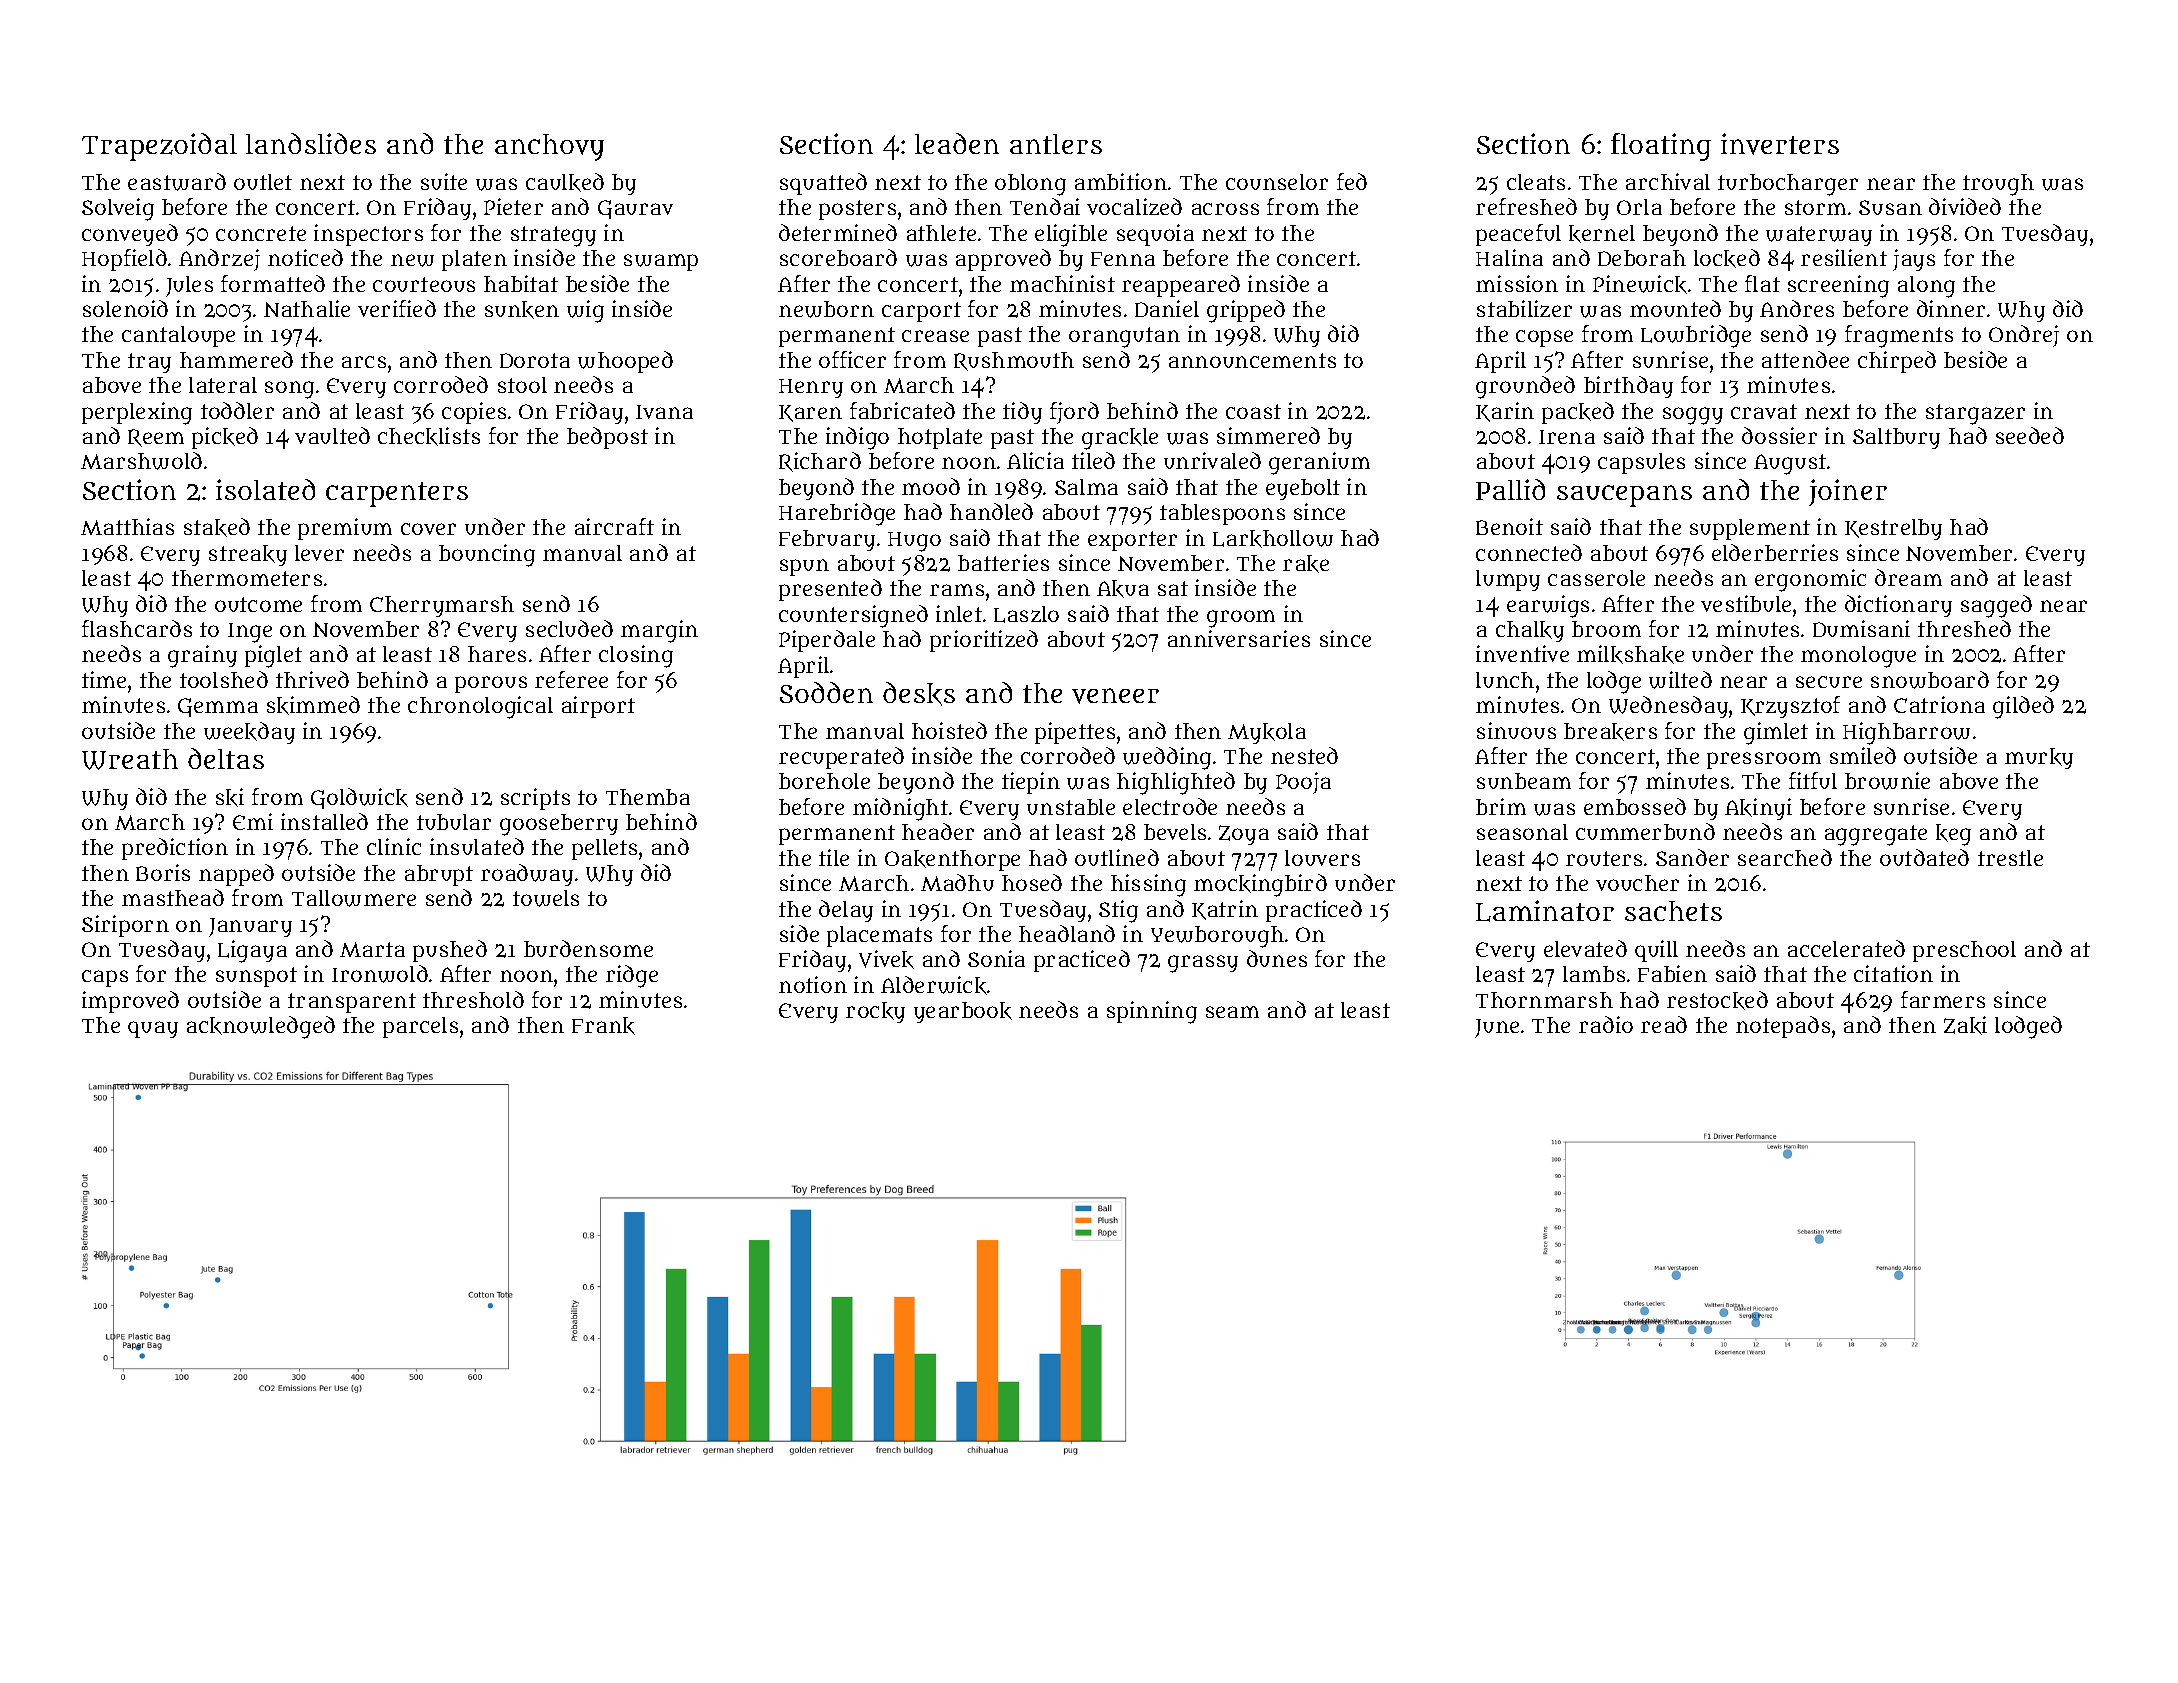 This document has width=2178, height=1683. I want to click on attendee, so click(1805, 359).
